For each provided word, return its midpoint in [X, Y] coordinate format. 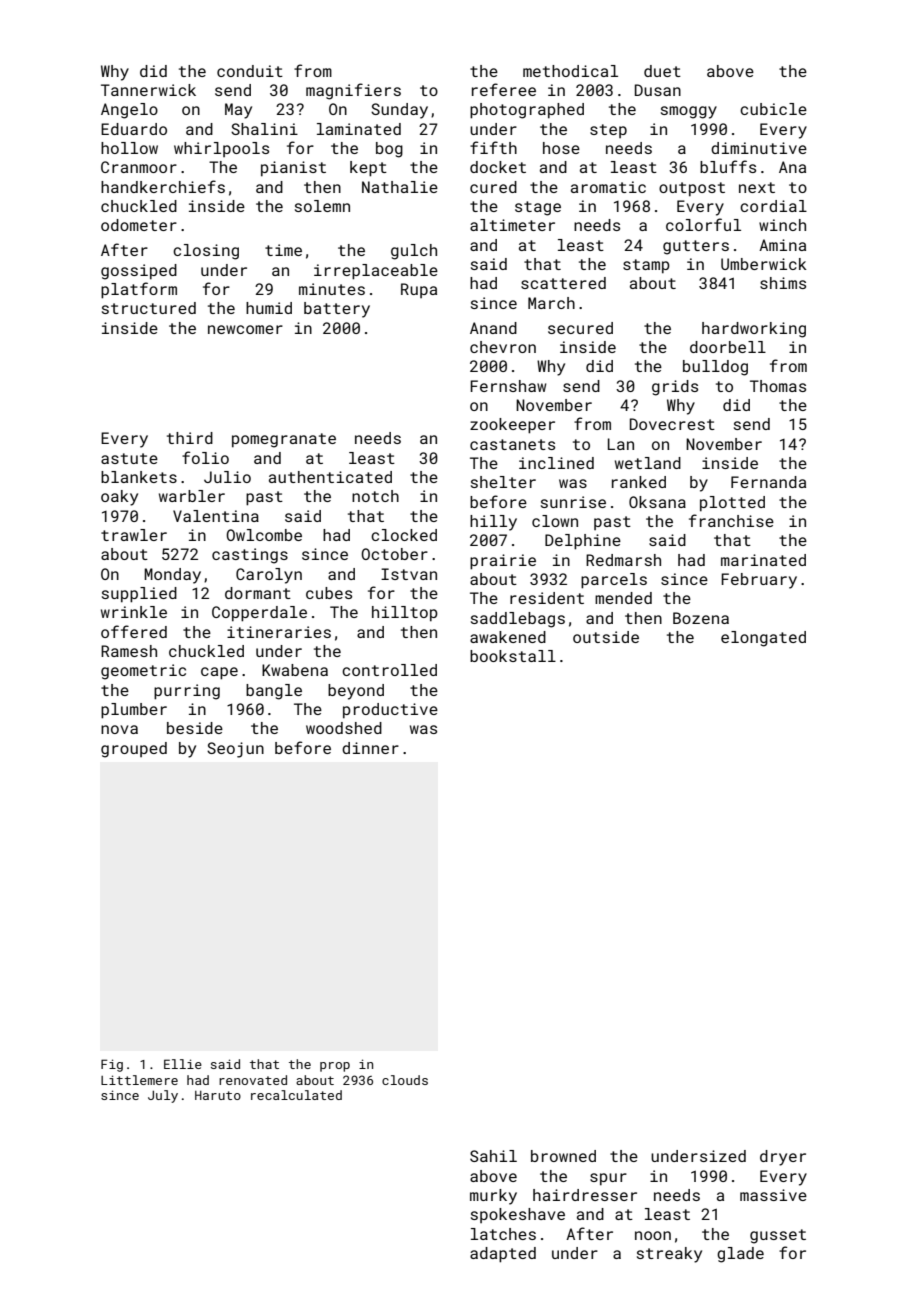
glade [740, 1255]
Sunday [399, 111]
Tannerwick [148, 90]
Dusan [658, 90]
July [163, 1096]
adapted [503, 1255]
